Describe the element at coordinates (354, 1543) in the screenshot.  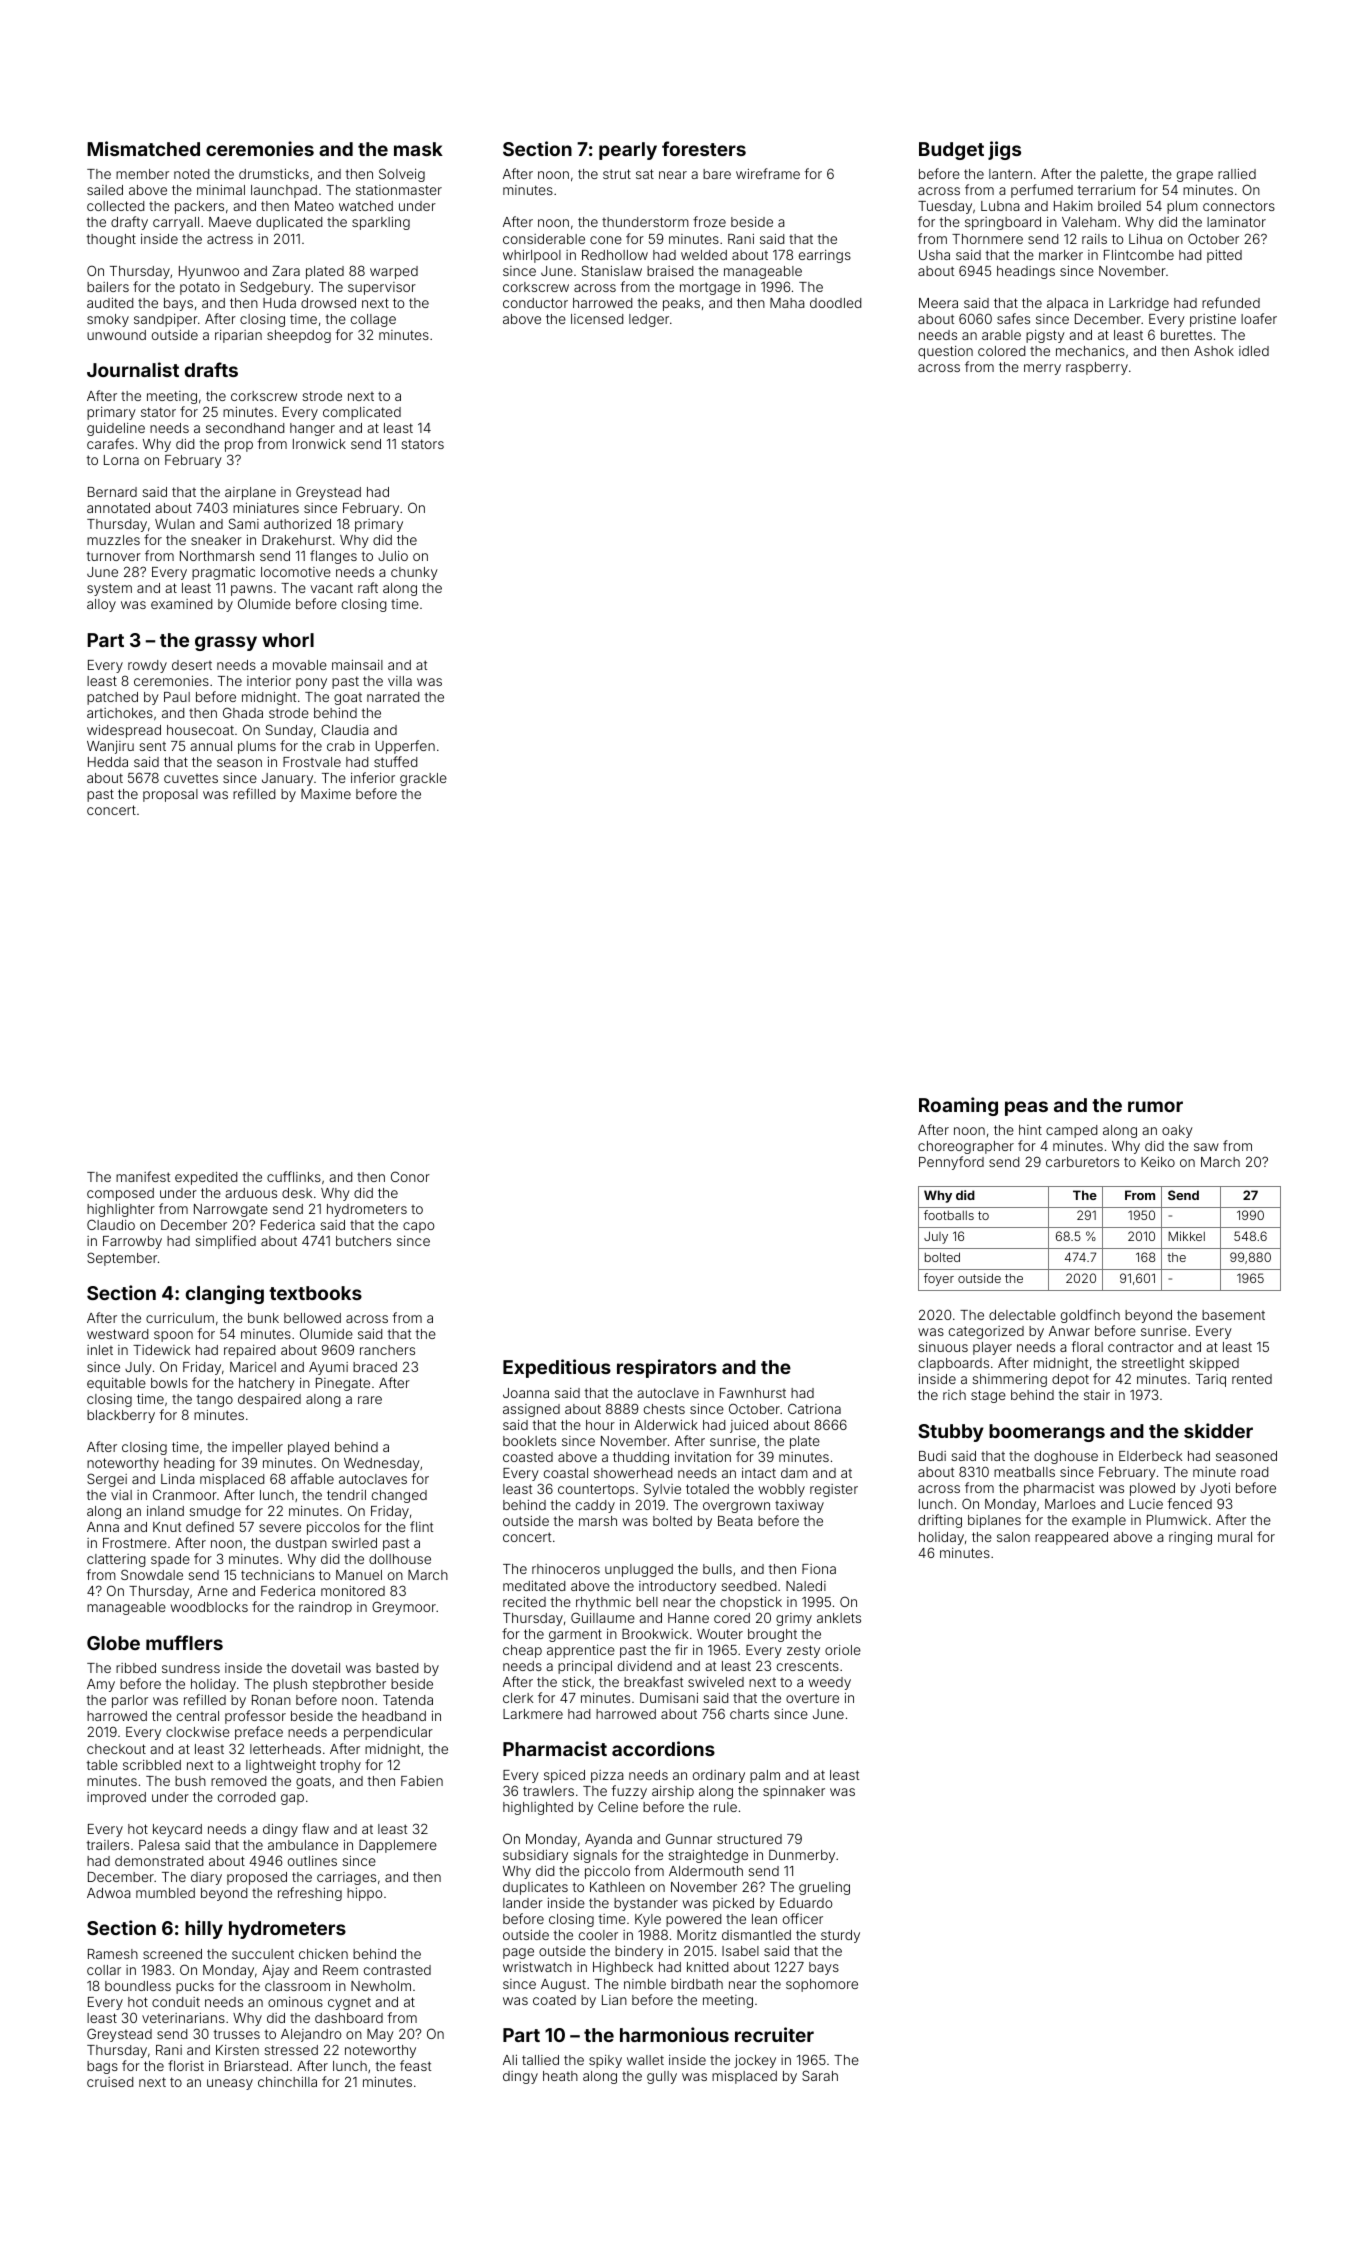
I see `swirled` at that location.
